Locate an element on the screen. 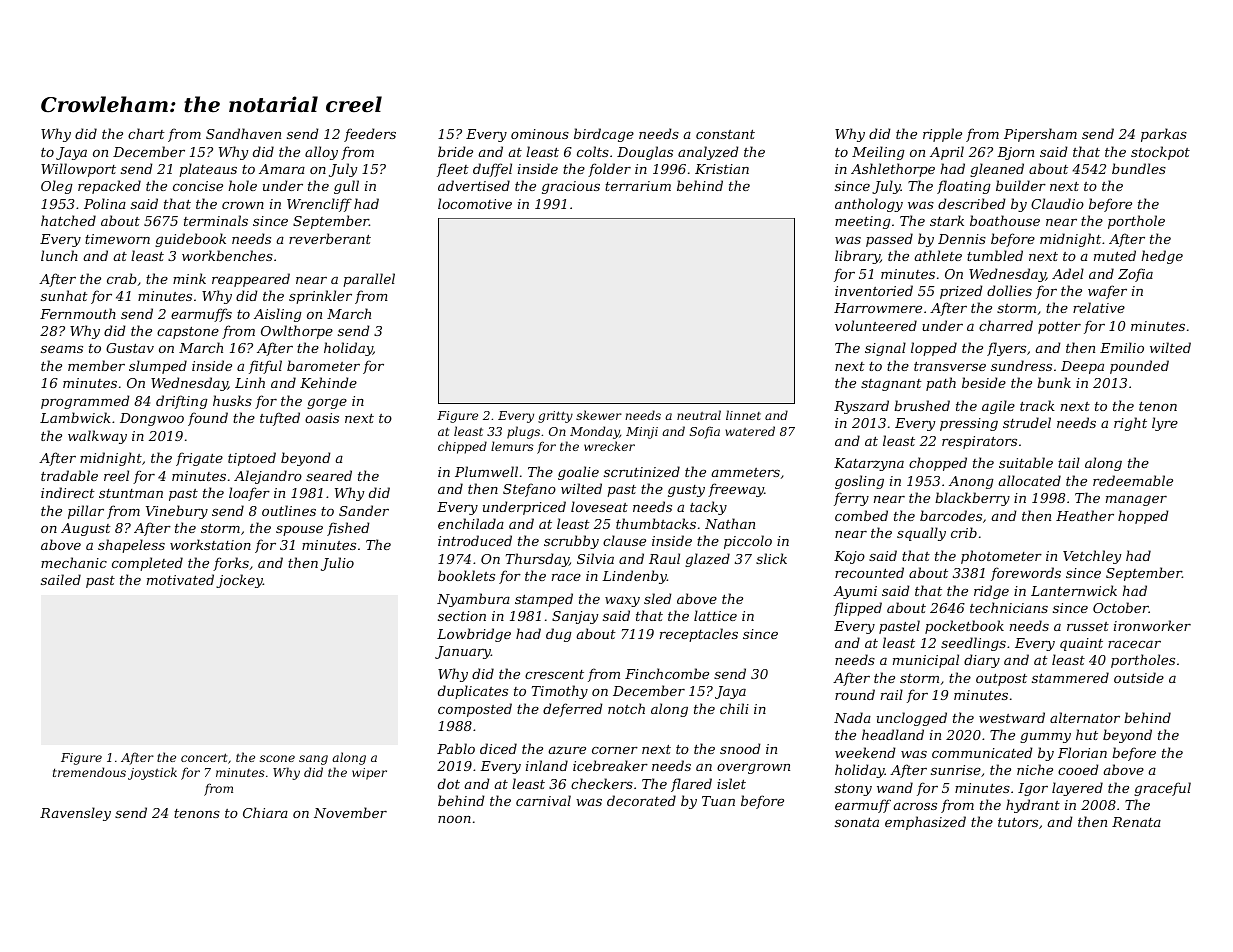 This screenshot has height=952, width=1233. across is located at coordinates (915, 806).
